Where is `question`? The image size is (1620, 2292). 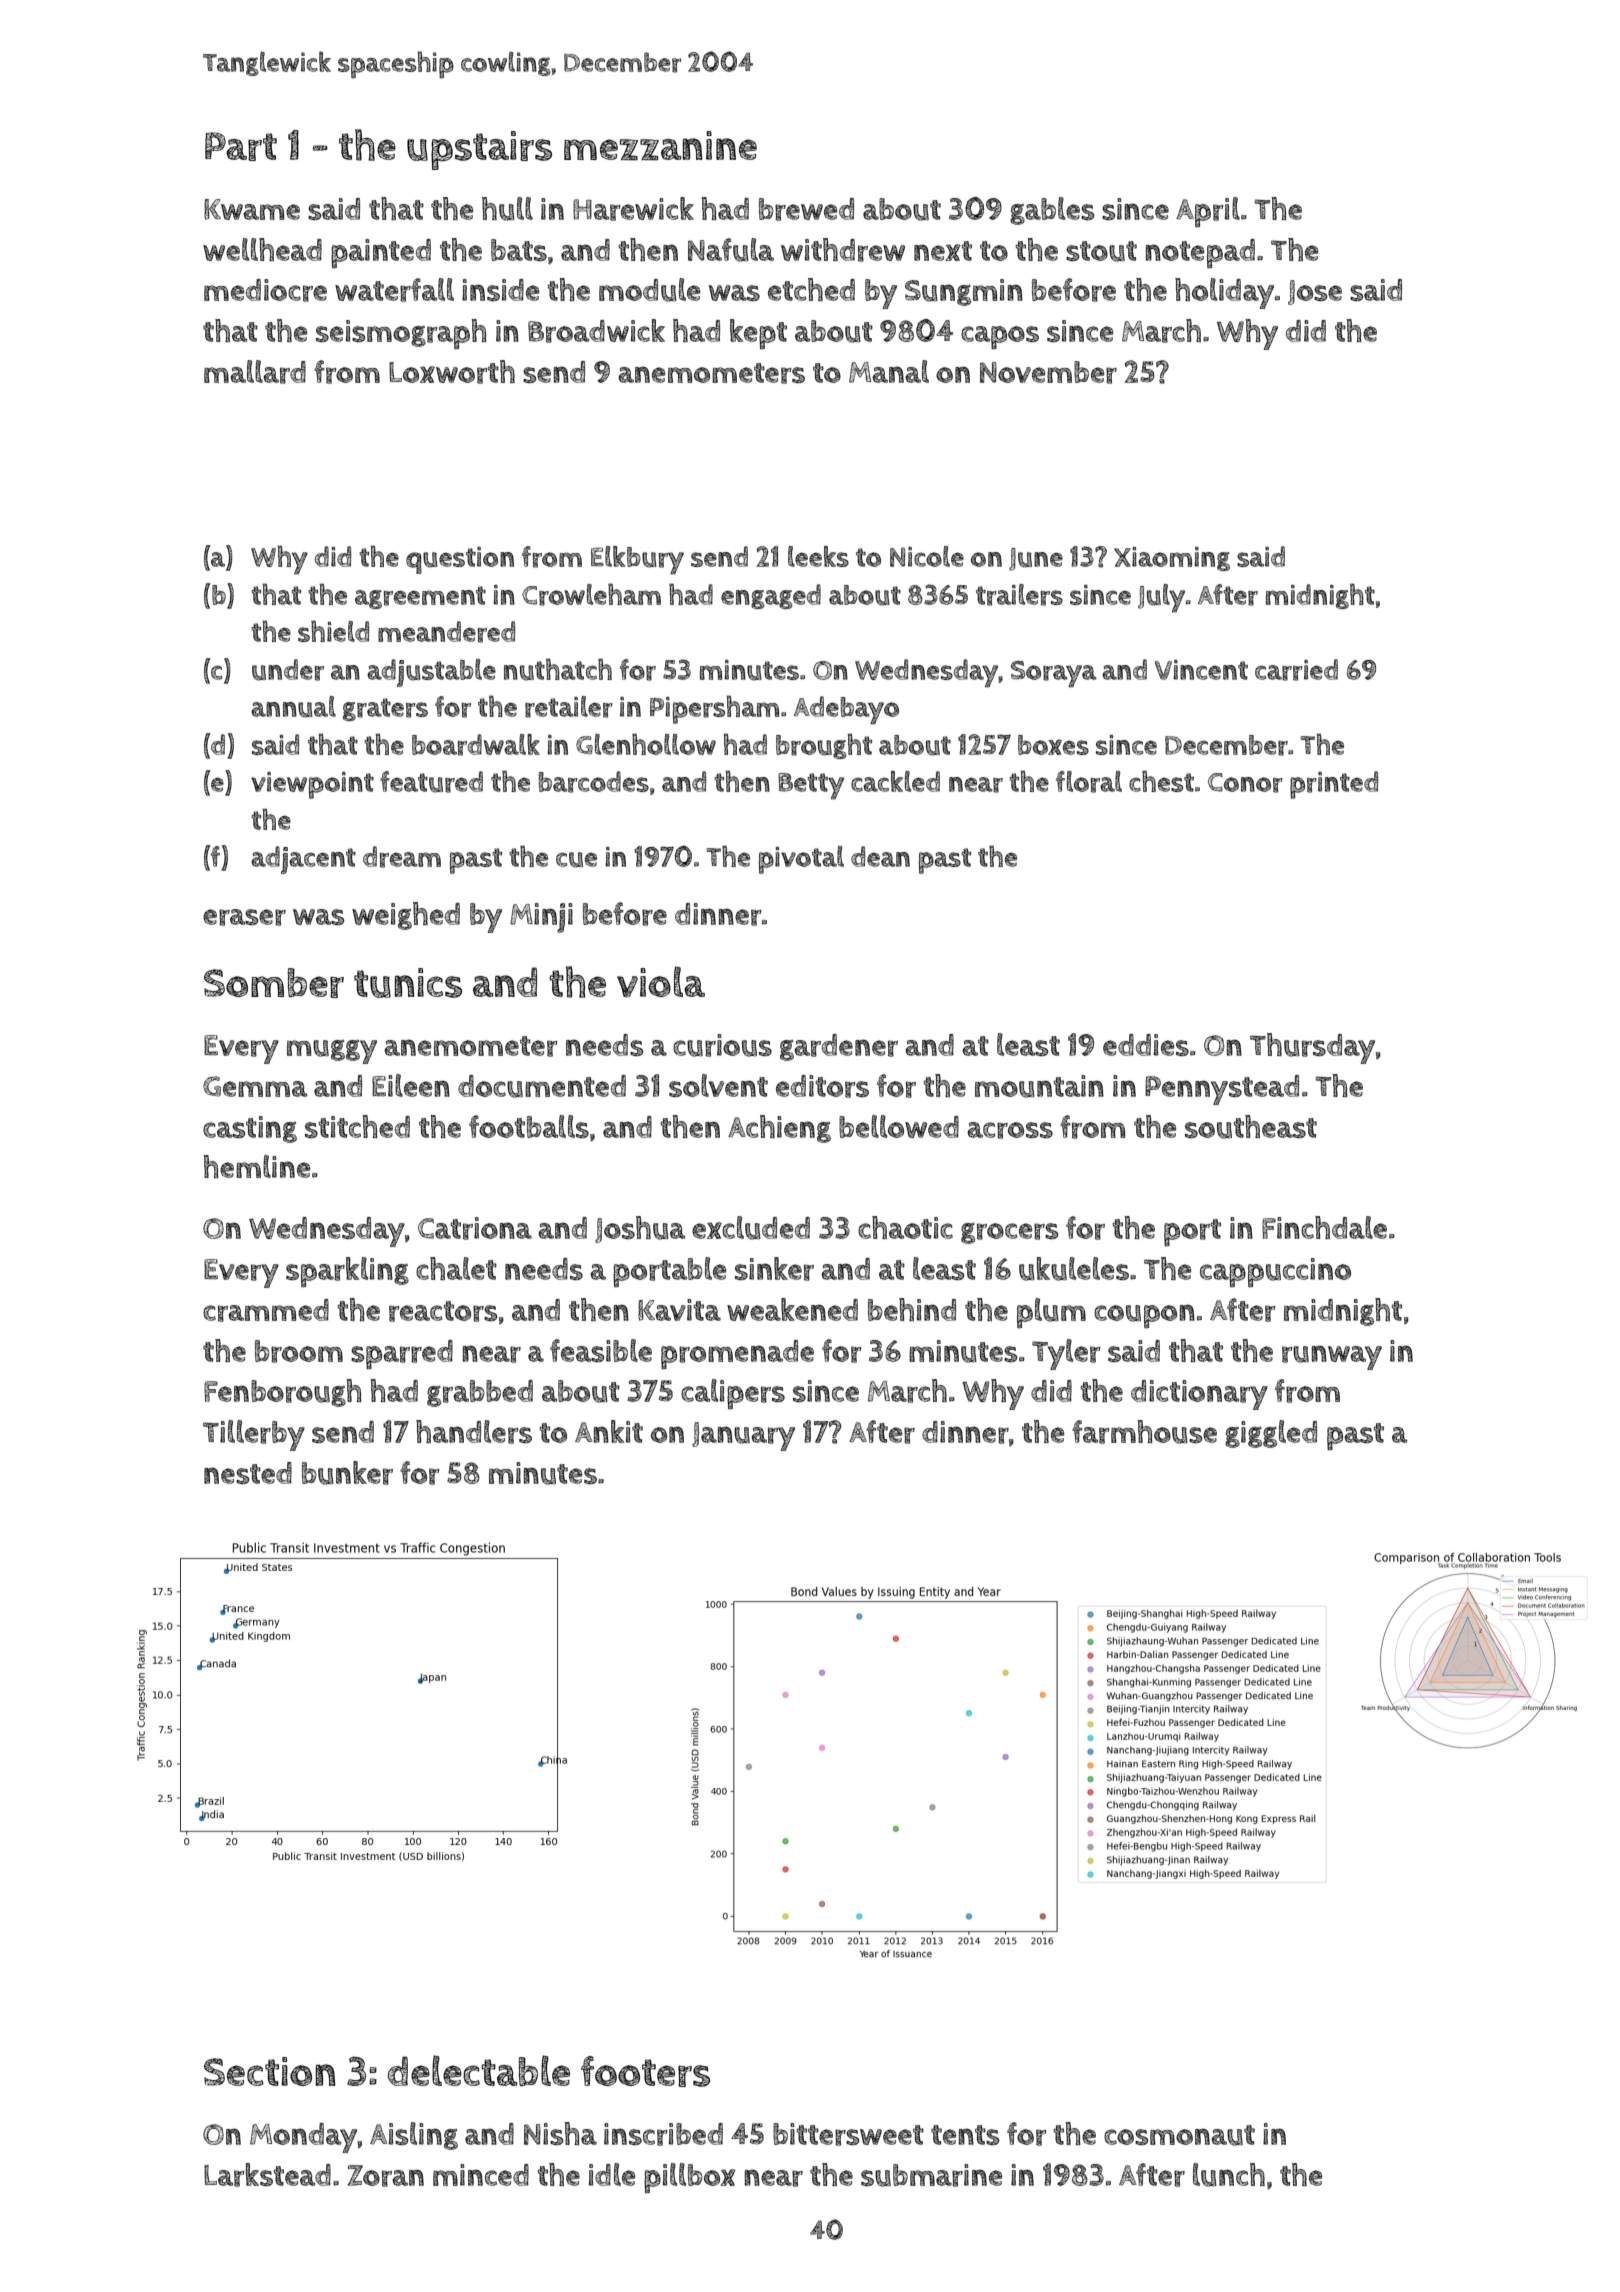
question is located at coordinates (460, 560).
